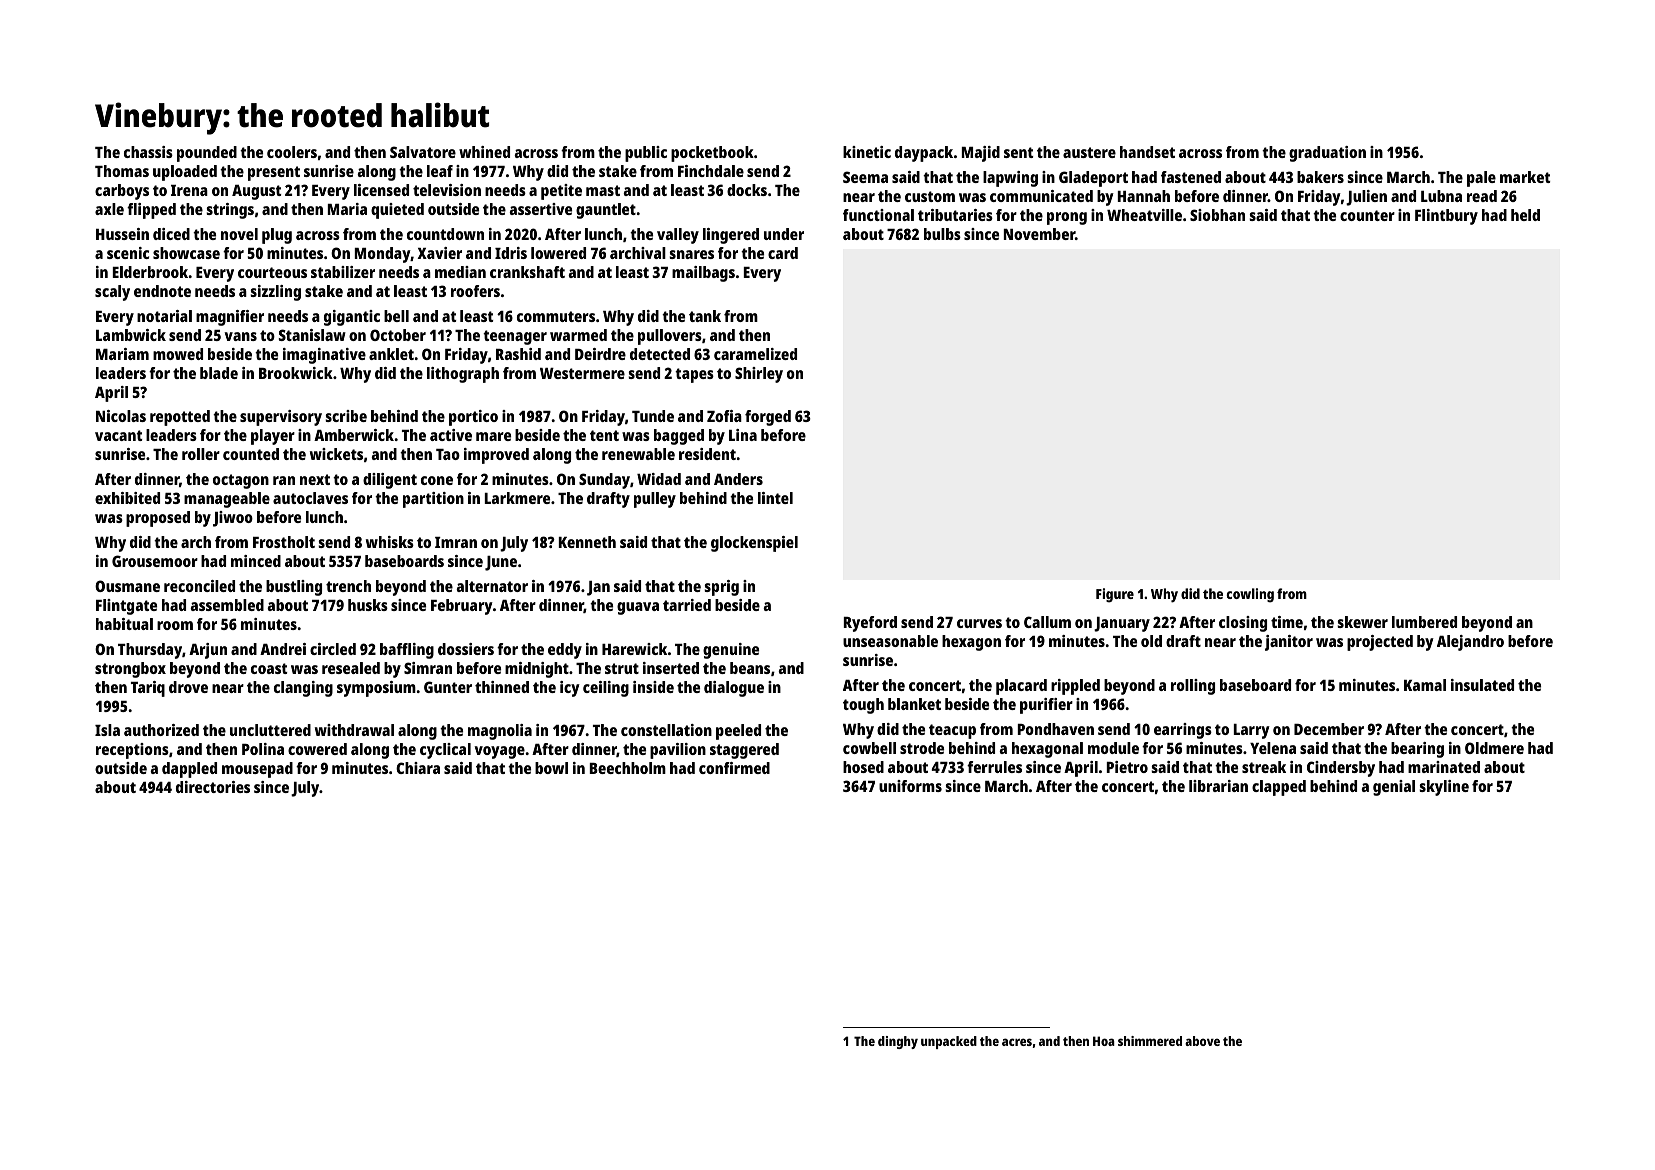 The image size is (1655, 1170). What do you see at coordinates (1444, 788) in the screenshot?
I see `skyline` at bounding box center [1444, 788].
